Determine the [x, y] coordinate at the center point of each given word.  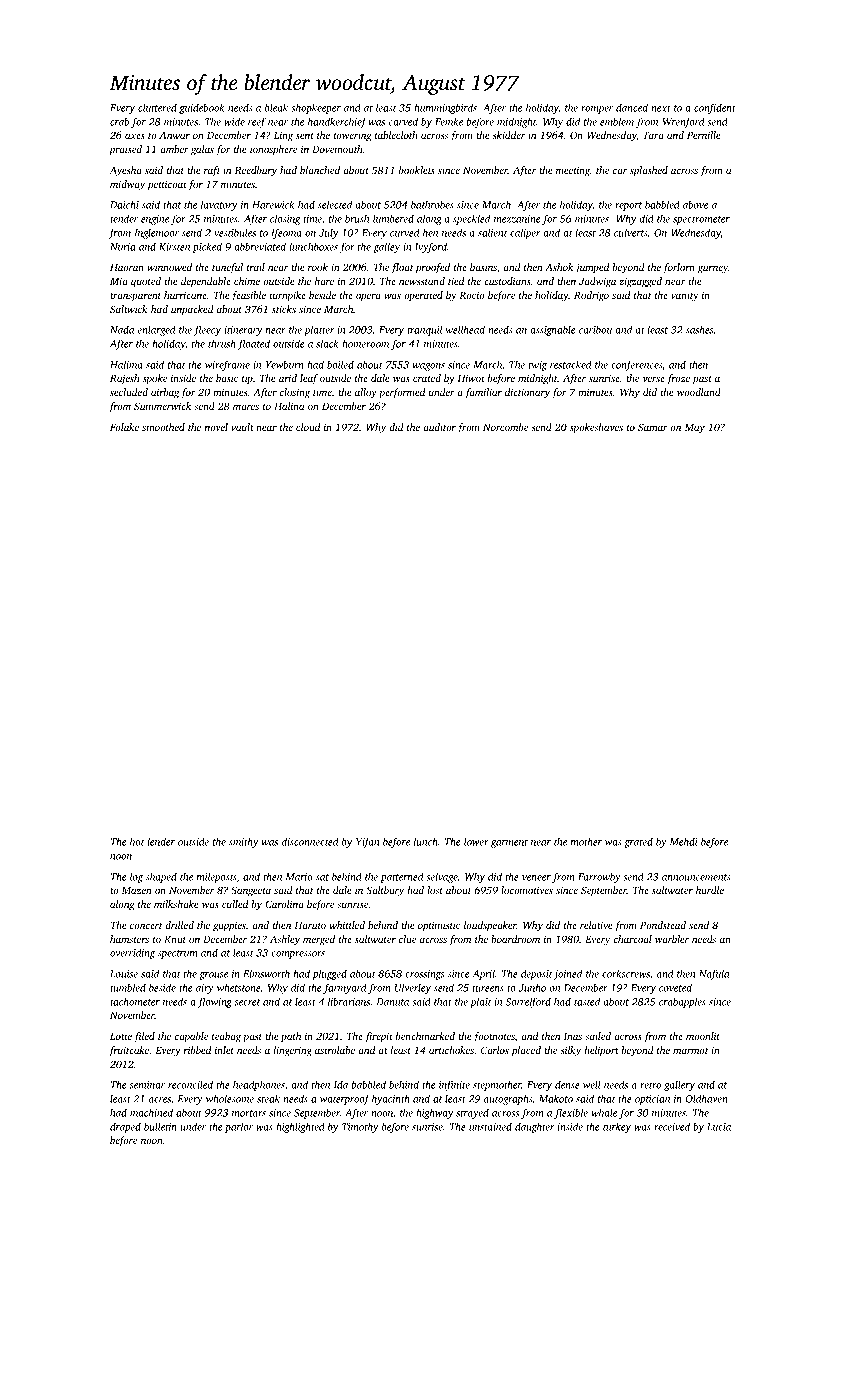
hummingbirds [445, 108]
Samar [653, 427]
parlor [239, 1127]
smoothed [163, 427]
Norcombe [505, 427]
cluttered [157, 107]
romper [597, 110]
